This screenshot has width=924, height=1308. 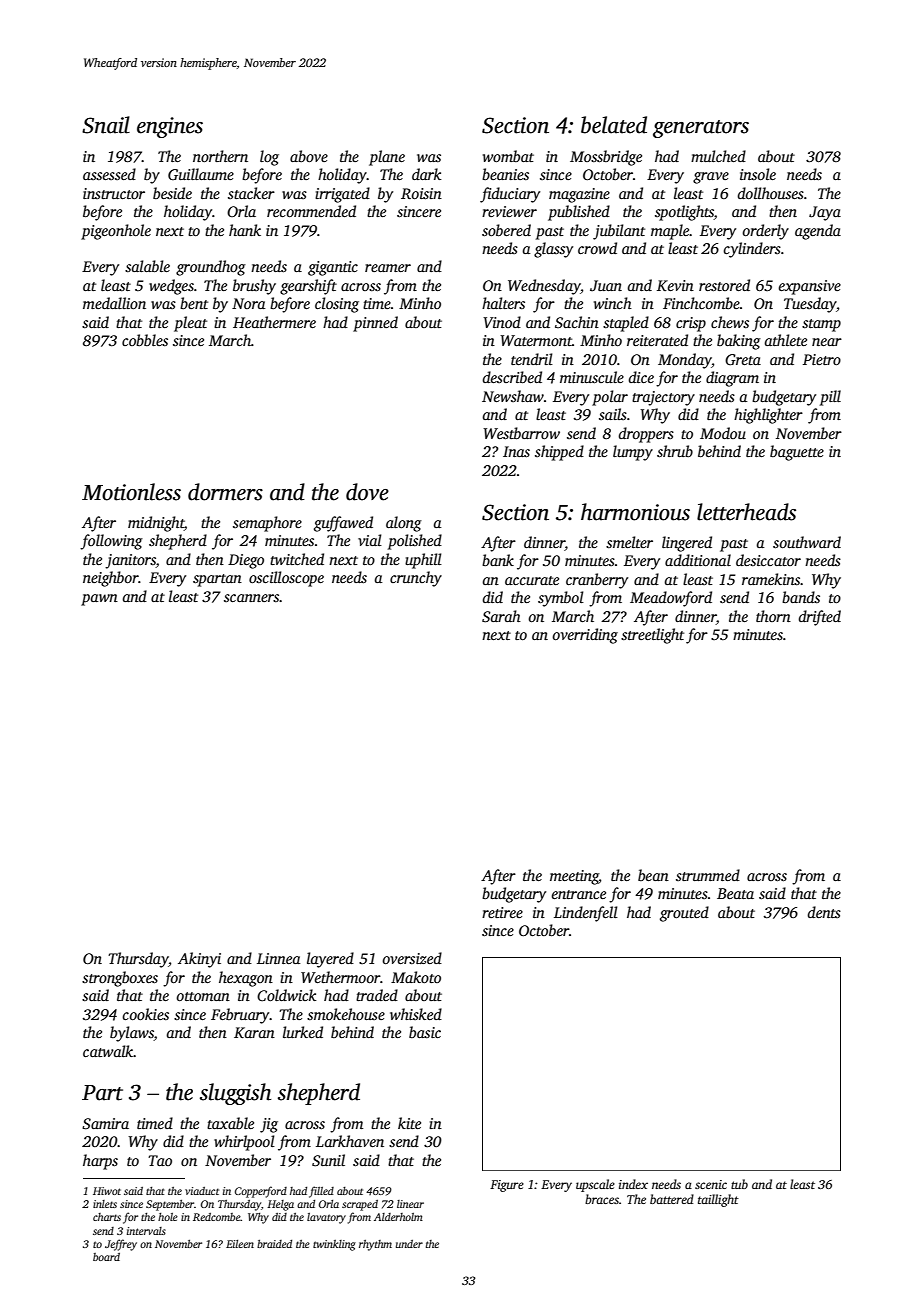 What do you see at coordinates (663, 398) in the screenshot?
I see `trajectory` at bounding box center [663, 398].
